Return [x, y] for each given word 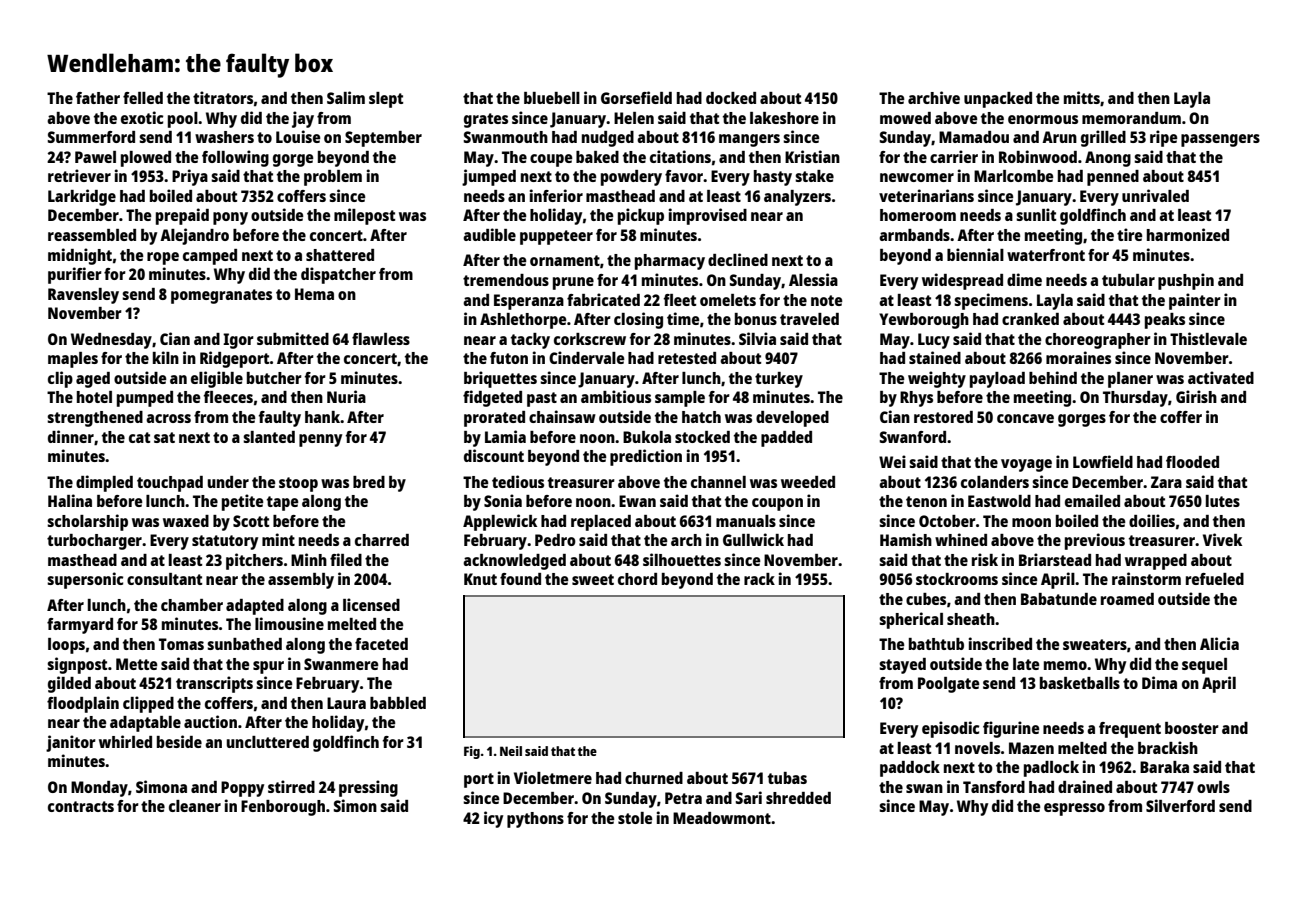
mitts [1082, 97]
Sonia [503, 500]
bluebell [552, 98]
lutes [1223, 501]
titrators [223, 97]
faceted [381, 644]
